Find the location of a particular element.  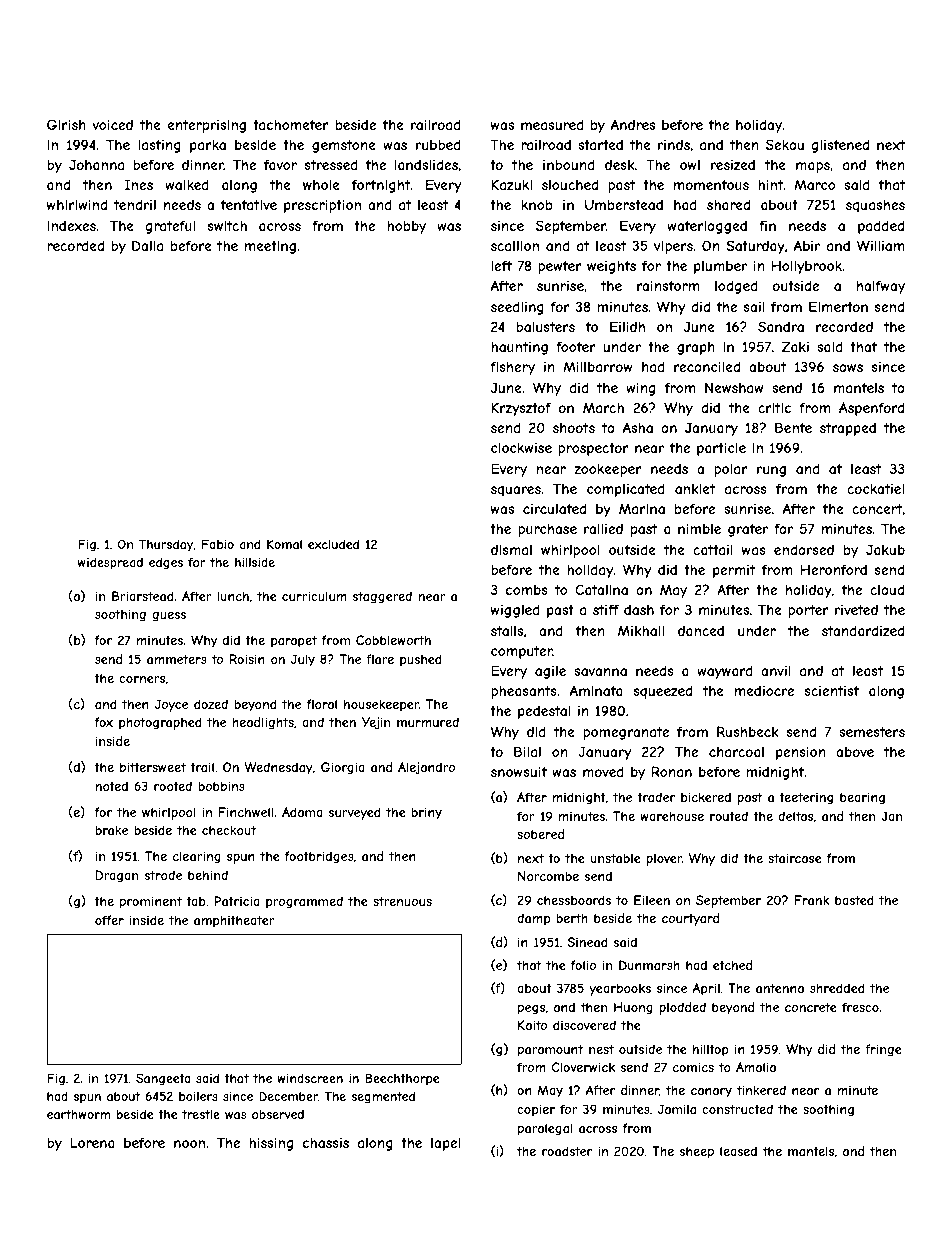

Sangeeta is located at coordinates (163, 1079).
